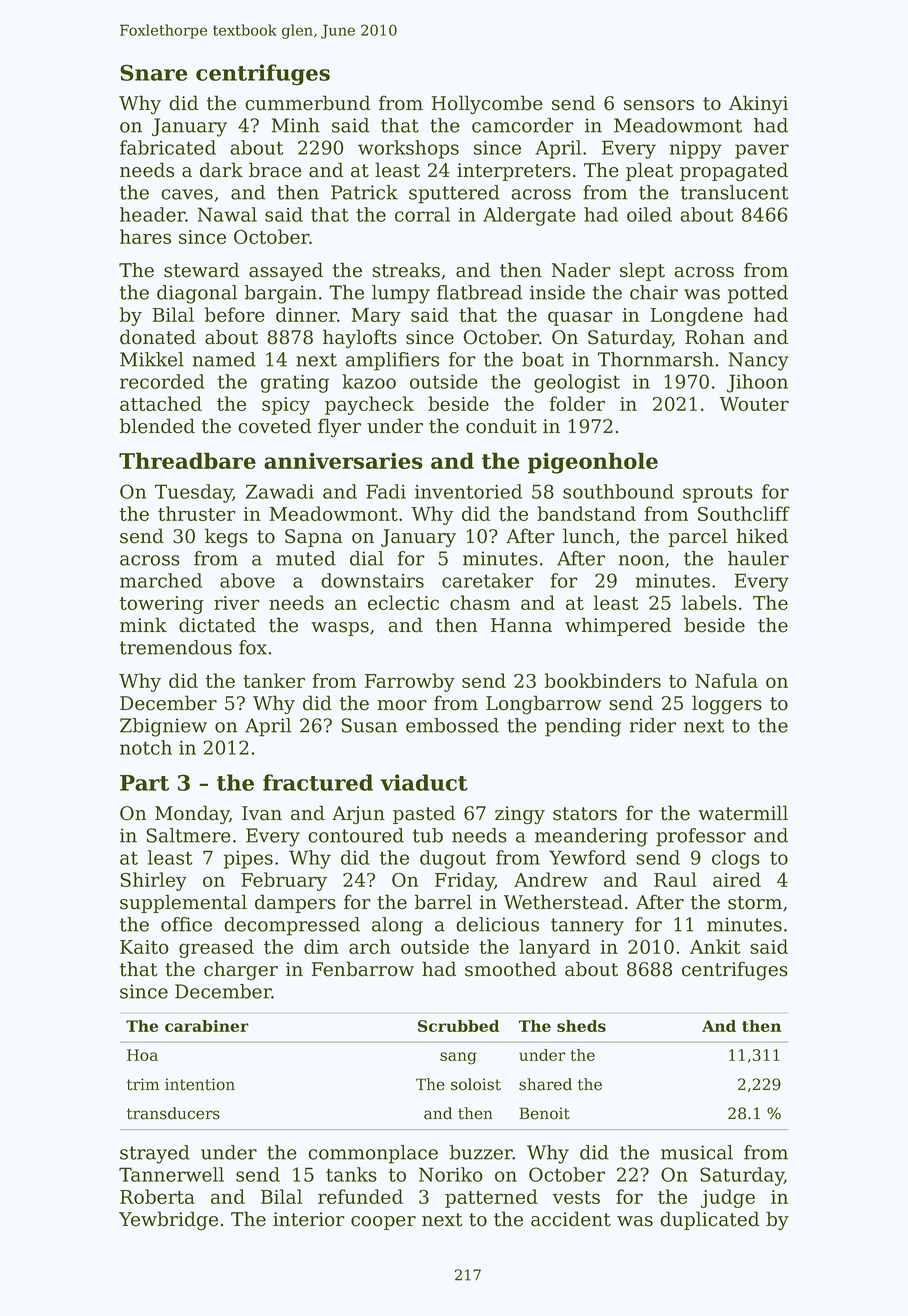  Describe the element at coordinates (755, 903) in the screenshot. I see `storm` at that location.
